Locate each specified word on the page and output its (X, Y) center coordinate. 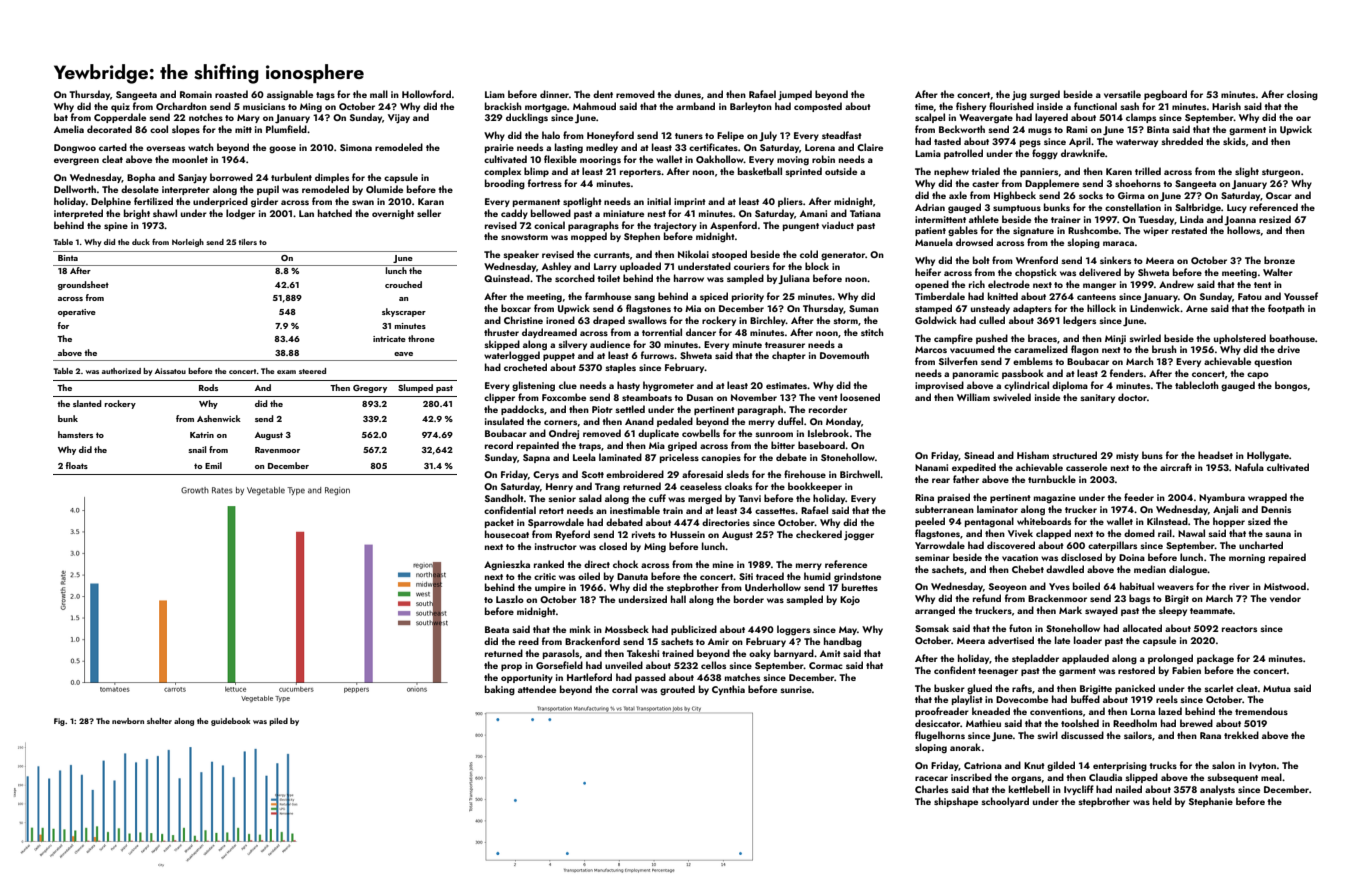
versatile (1122, 94)
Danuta (632, 576)
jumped (795, 95)
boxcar (516, 308)
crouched (403, 284)
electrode (1009, 284)
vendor (1285, 598)
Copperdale (120, 118)
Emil (213, 465)
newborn (128, 721)
